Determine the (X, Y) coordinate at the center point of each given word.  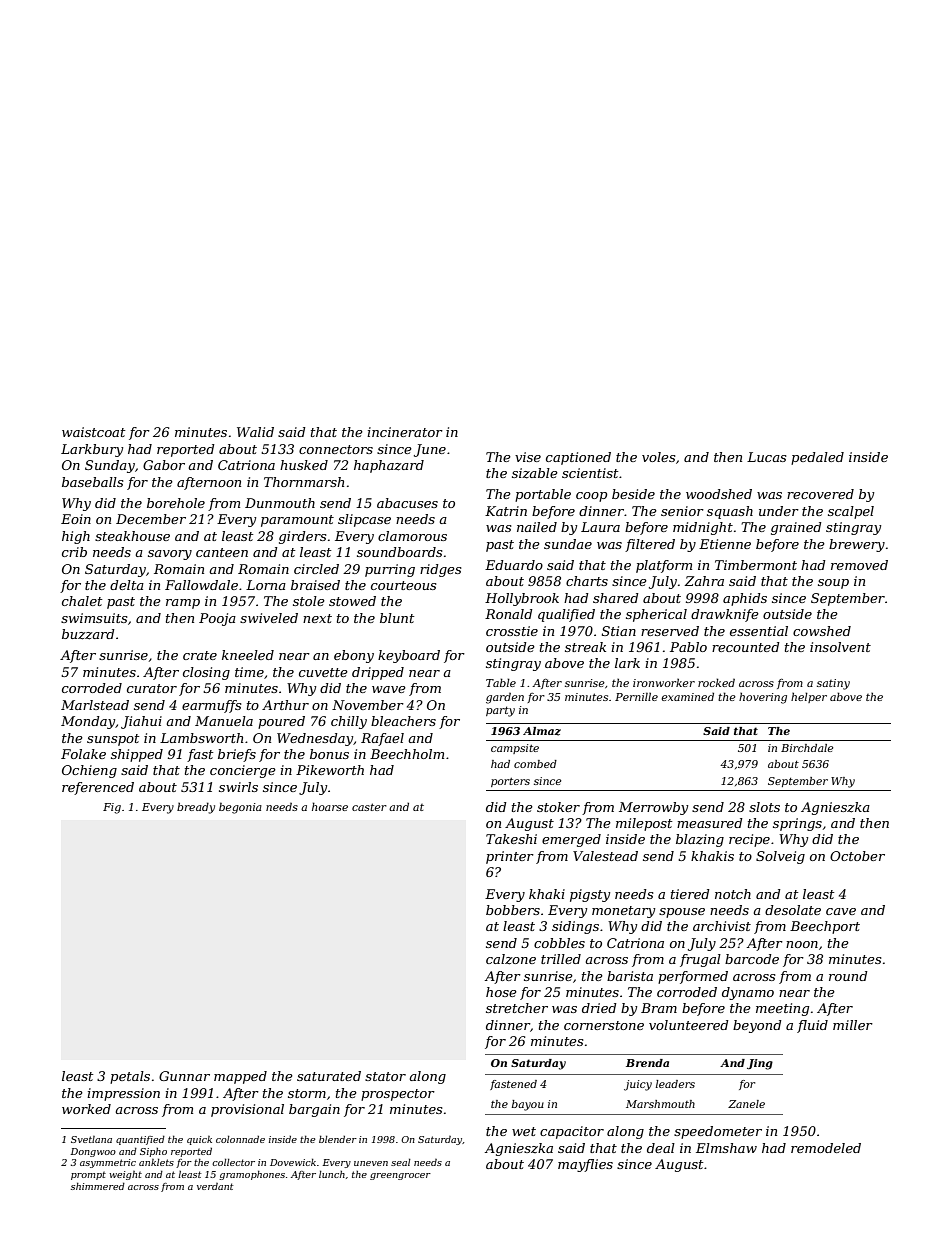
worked (86, 1109)
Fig (112, 808)
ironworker (664, 683)
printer (510, 857)
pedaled (817, 458)
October (857, 856)
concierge (243, 771)
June (430, 450)
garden (505, 698)
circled (316, 569)
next (317, 618)
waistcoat (93, 432)
